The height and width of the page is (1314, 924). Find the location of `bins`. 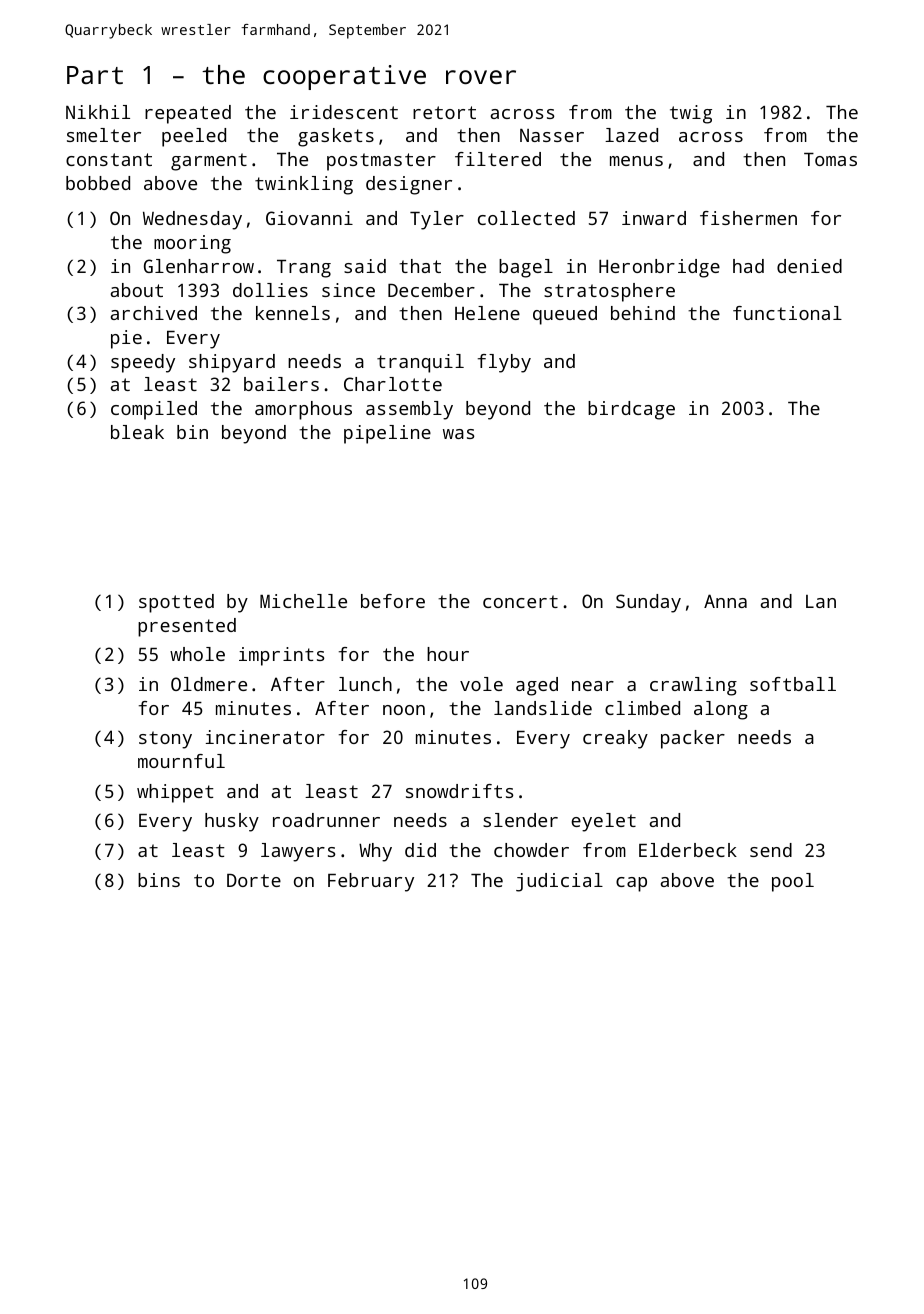

bins is located at coordinates (159, 880).
